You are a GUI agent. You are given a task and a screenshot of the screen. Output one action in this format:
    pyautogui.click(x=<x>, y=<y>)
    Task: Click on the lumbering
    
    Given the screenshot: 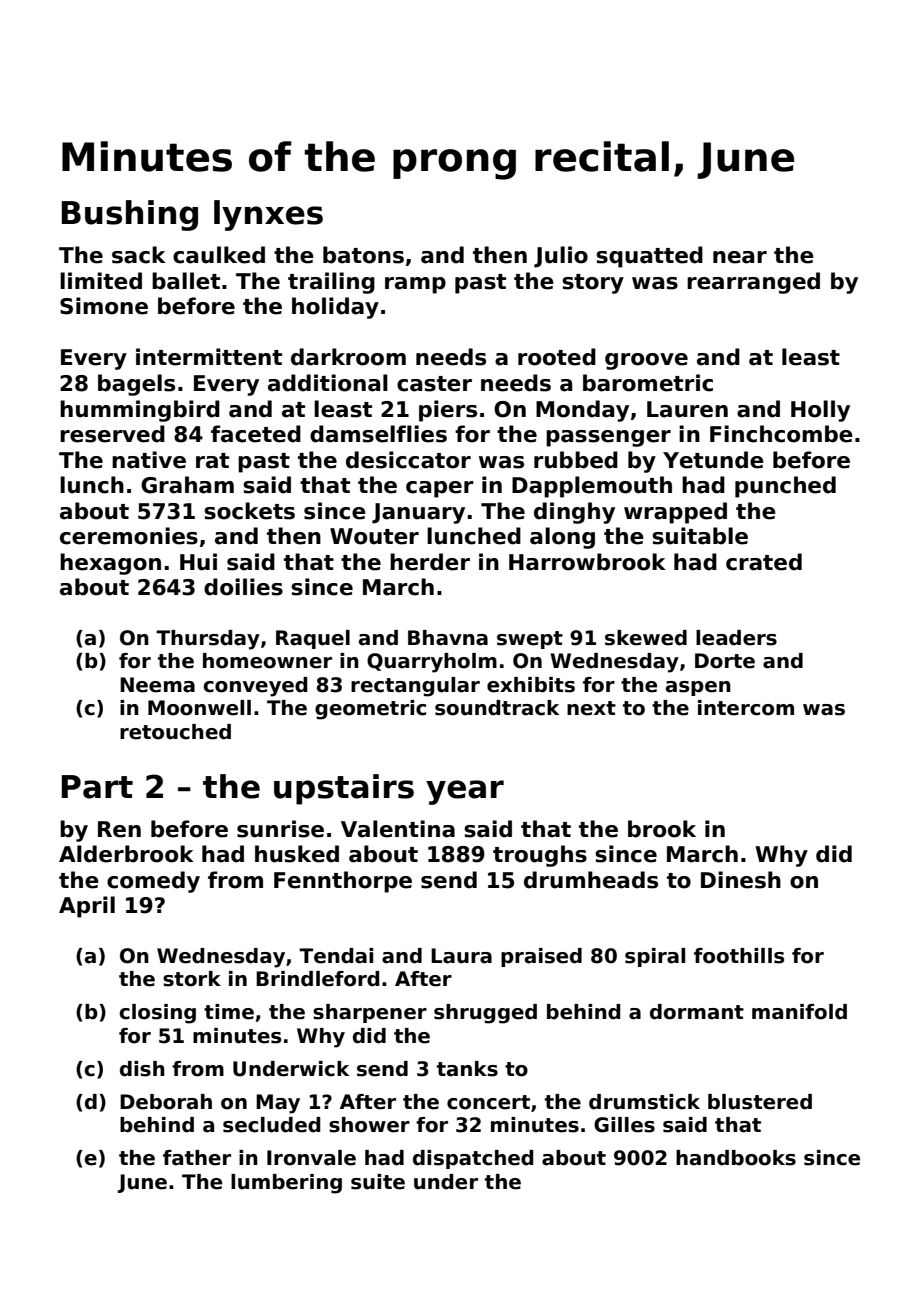 What is the action you would take?
    pyautogui.click(x=286, y=1184)
